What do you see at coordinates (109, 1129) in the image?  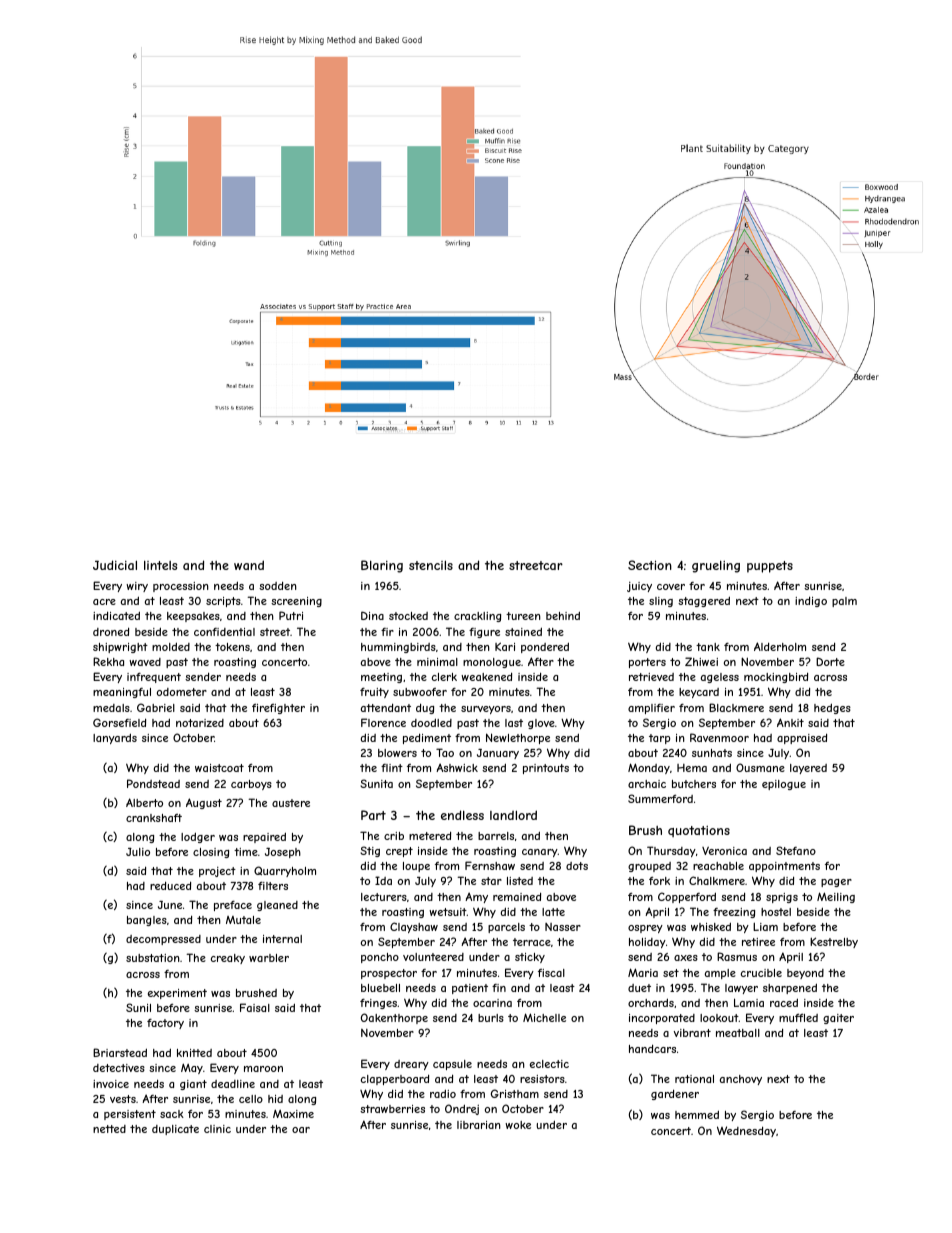 I see `netted` at bounding box center [109, 1129].
